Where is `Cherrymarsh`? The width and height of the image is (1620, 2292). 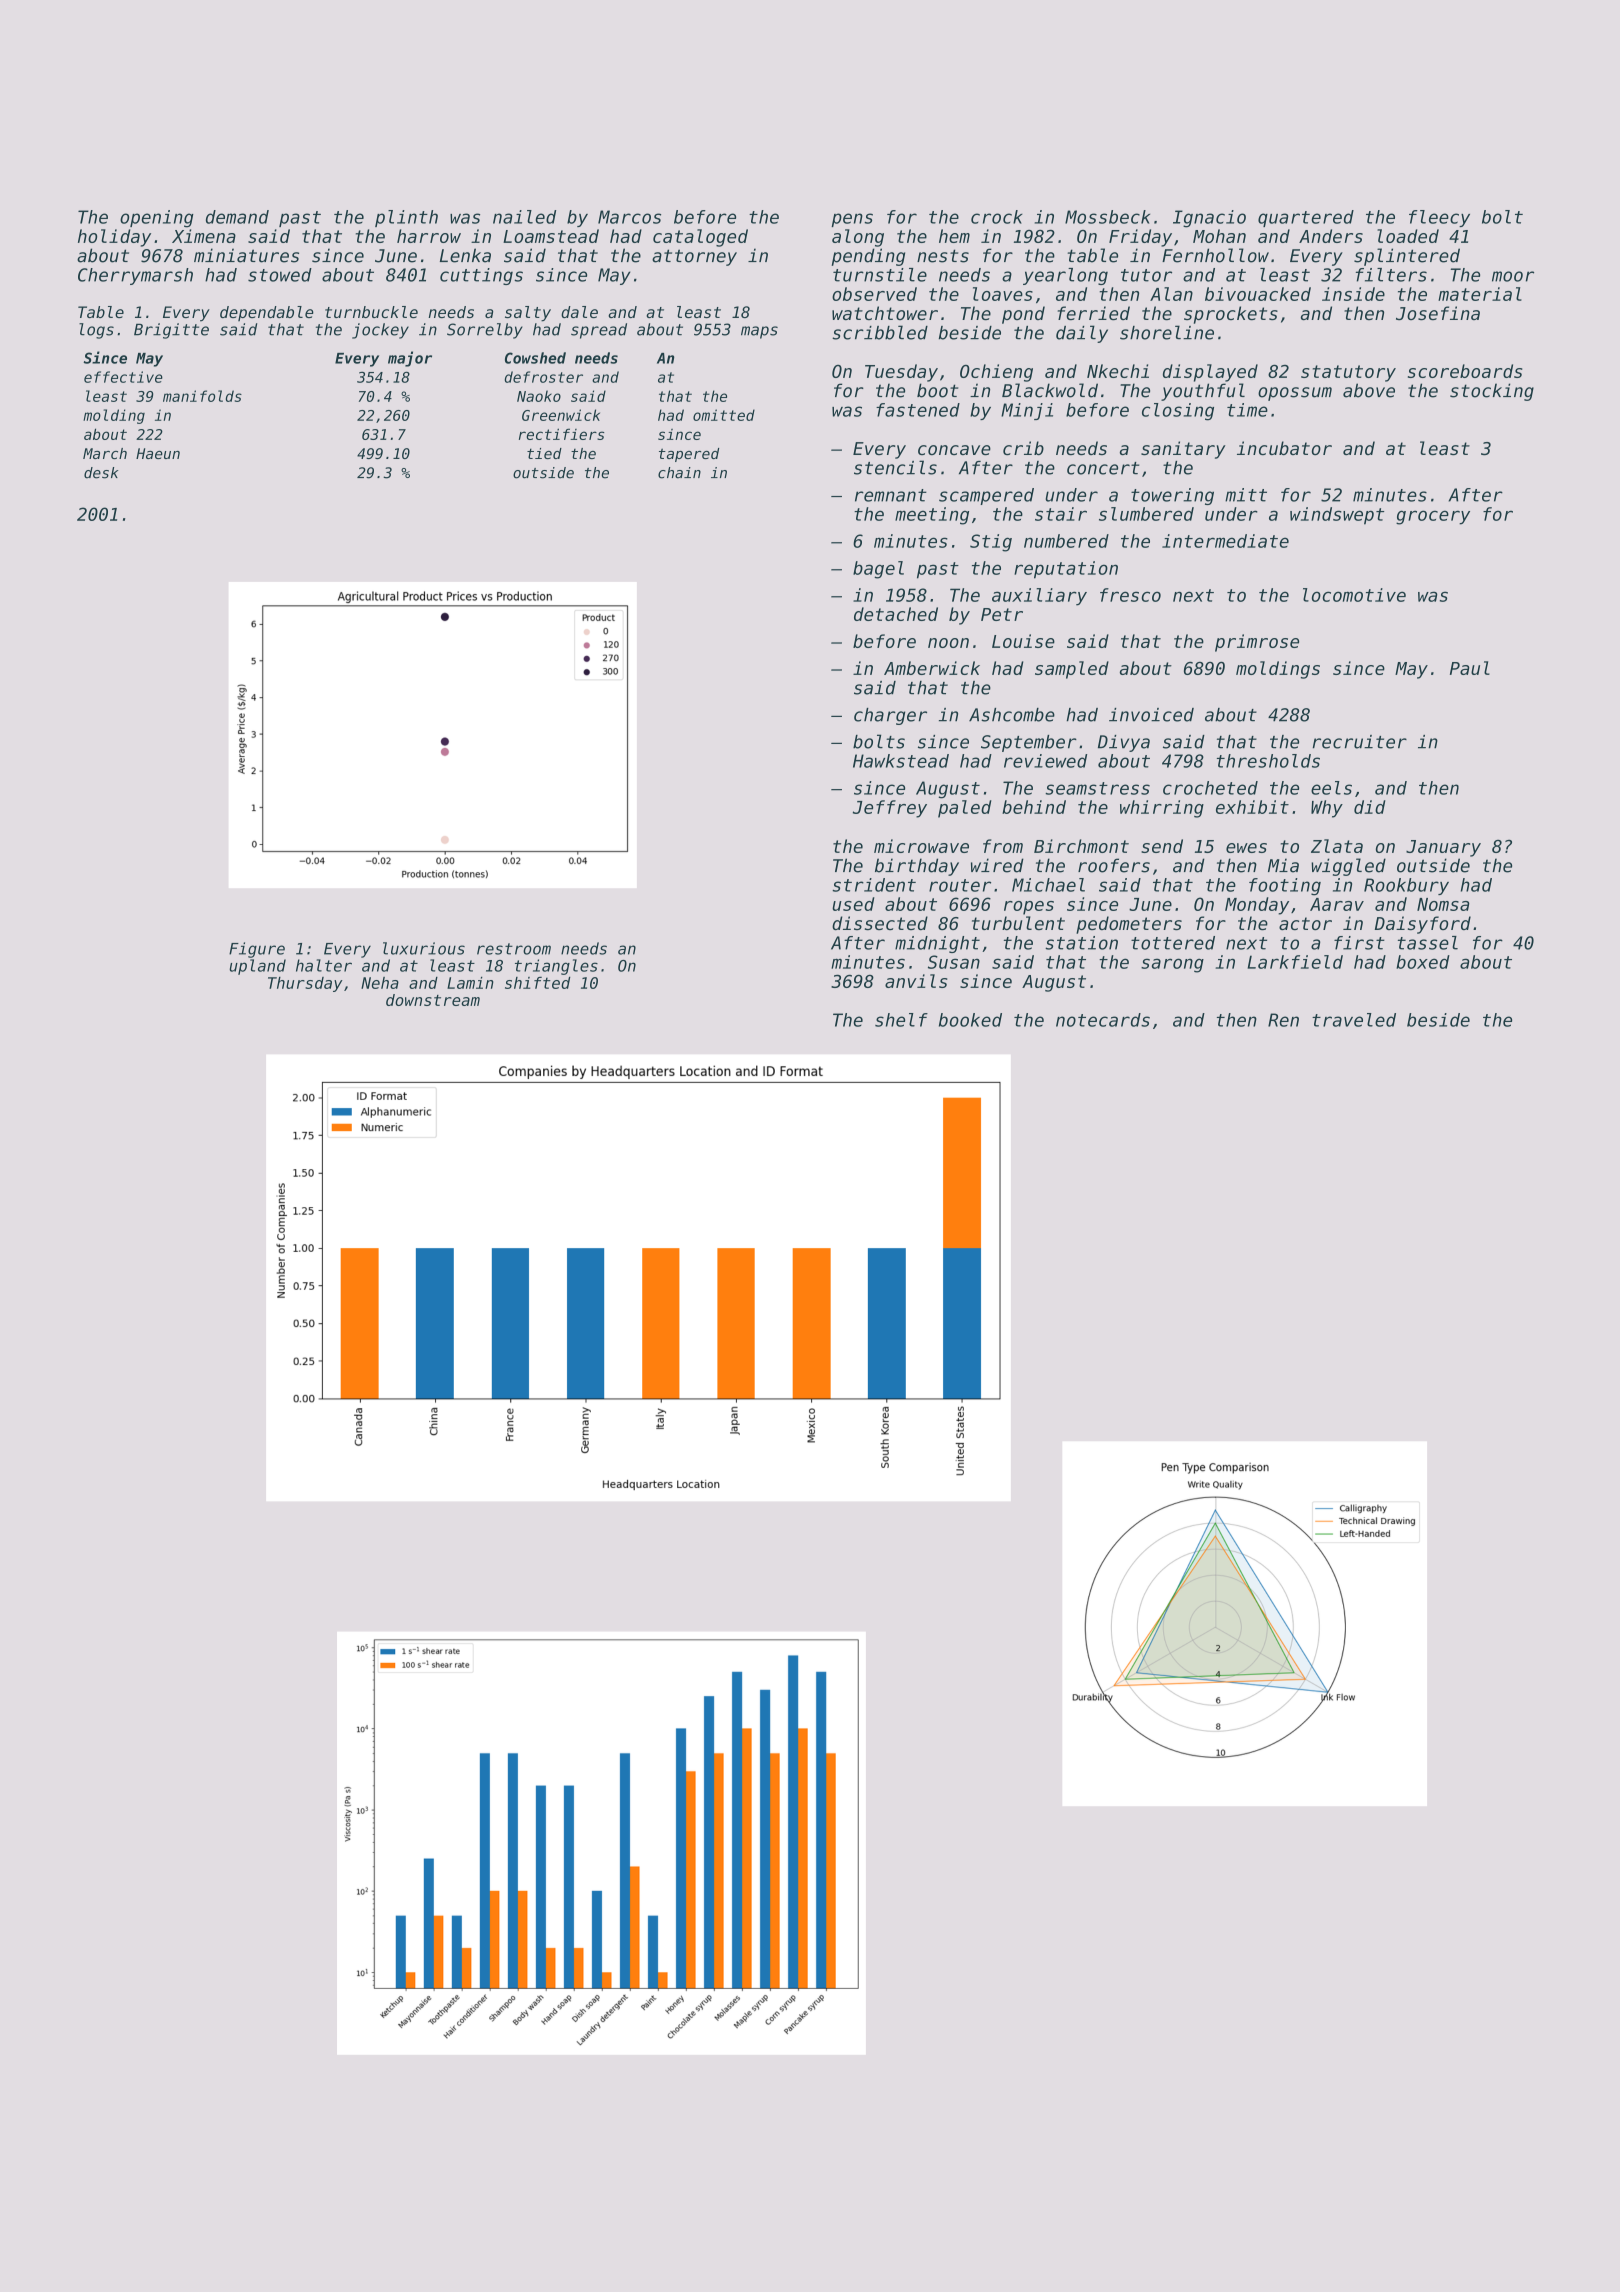 Cherrymarsh is located at coordinates (135, 276).
